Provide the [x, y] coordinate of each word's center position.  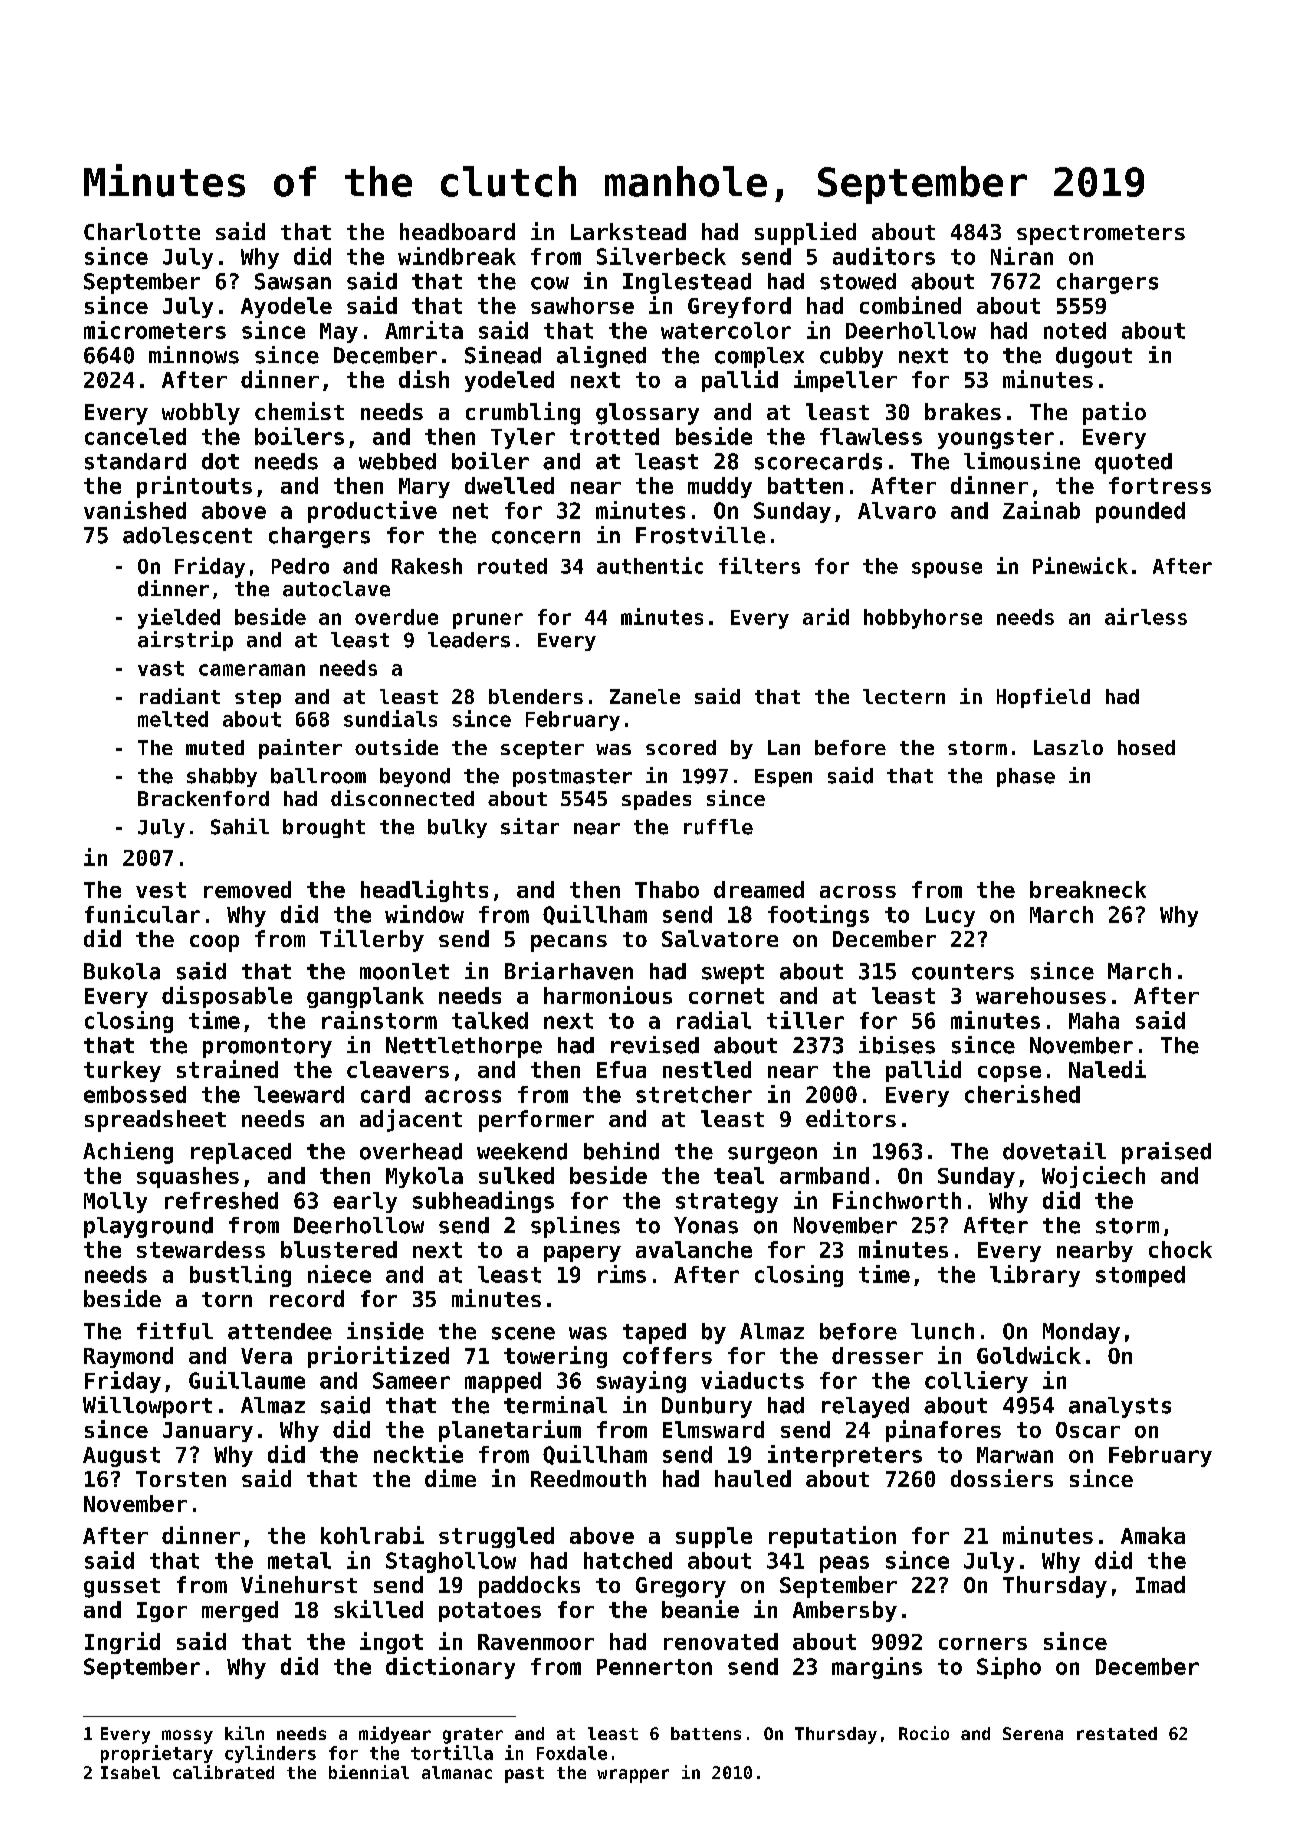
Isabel [130, 1772]
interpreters [845, 1456]
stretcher [694, 1094]
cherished [1022, 1094]
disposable [227, 997]
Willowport [147, 1407]
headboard [457, 231]
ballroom [318, 776]
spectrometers [1101, 235]
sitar [530, 826]
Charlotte [142, 231]
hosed [1146, 747]
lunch [942, 1331]
